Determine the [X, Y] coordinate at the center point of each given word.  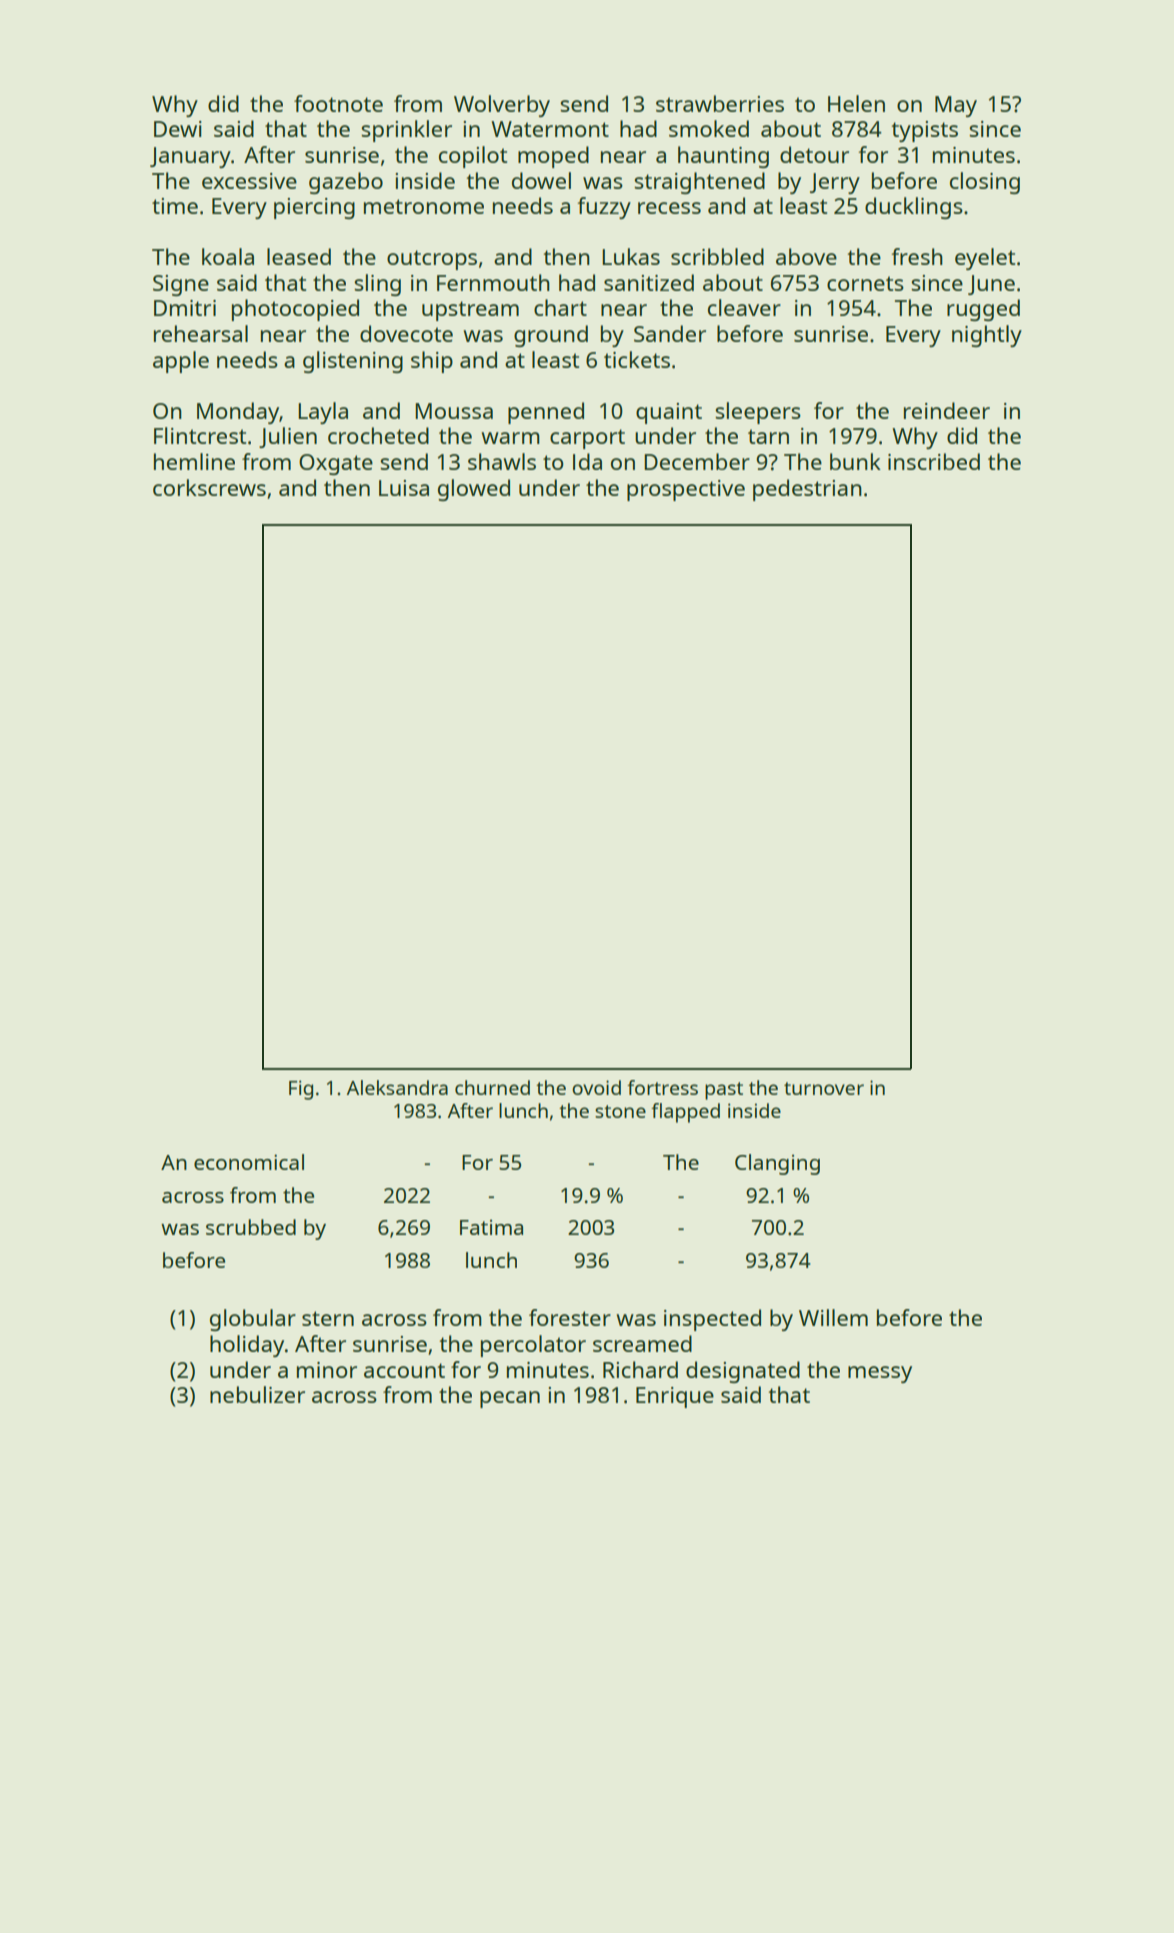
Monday [238, 413]
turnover [824, 1088]
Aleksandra [397, 1087]
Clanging [777, 1164]
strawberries [720, 103]
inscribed [934, 461]
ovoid [596, 1087]
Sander [670, 333]
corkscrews [209, 487]
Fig [301, 1090]
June [991, 285]
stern [328, 1318]
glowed [474, 490]
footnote [338, 103]
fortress [662, 1087]
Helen [856, 103]
